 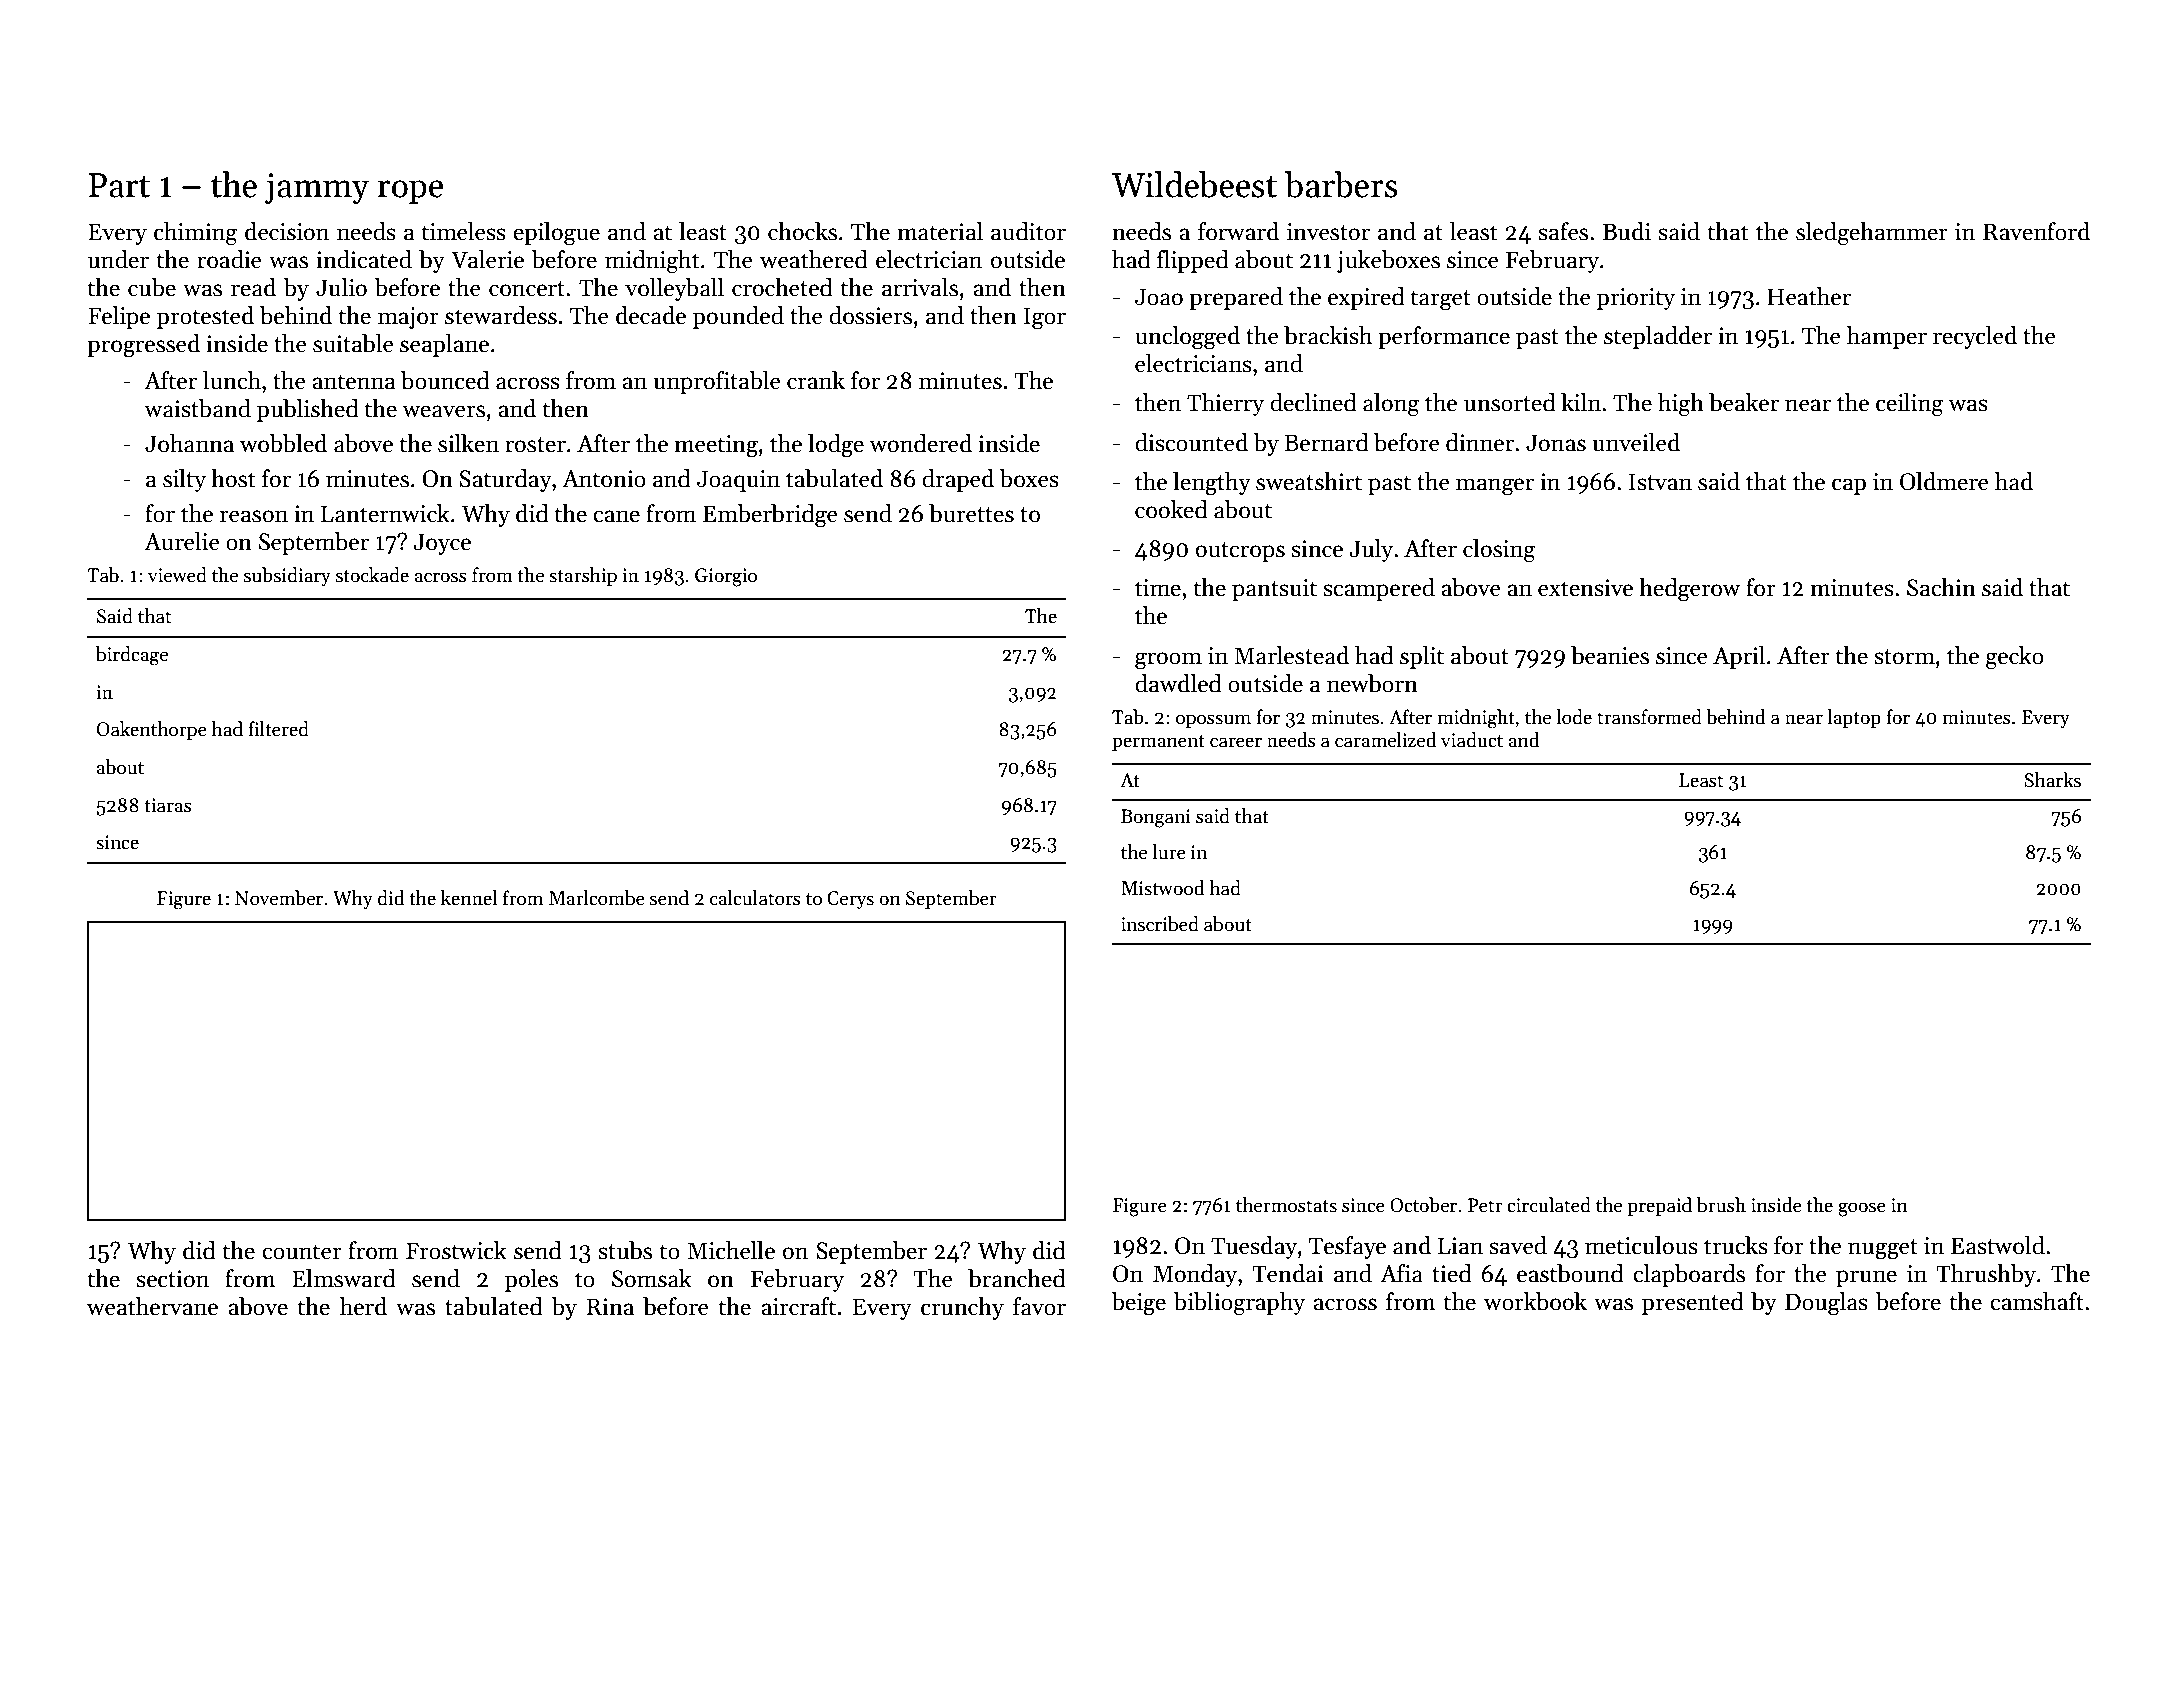 I want to click on beanies, so click(x=1610, y=655).
